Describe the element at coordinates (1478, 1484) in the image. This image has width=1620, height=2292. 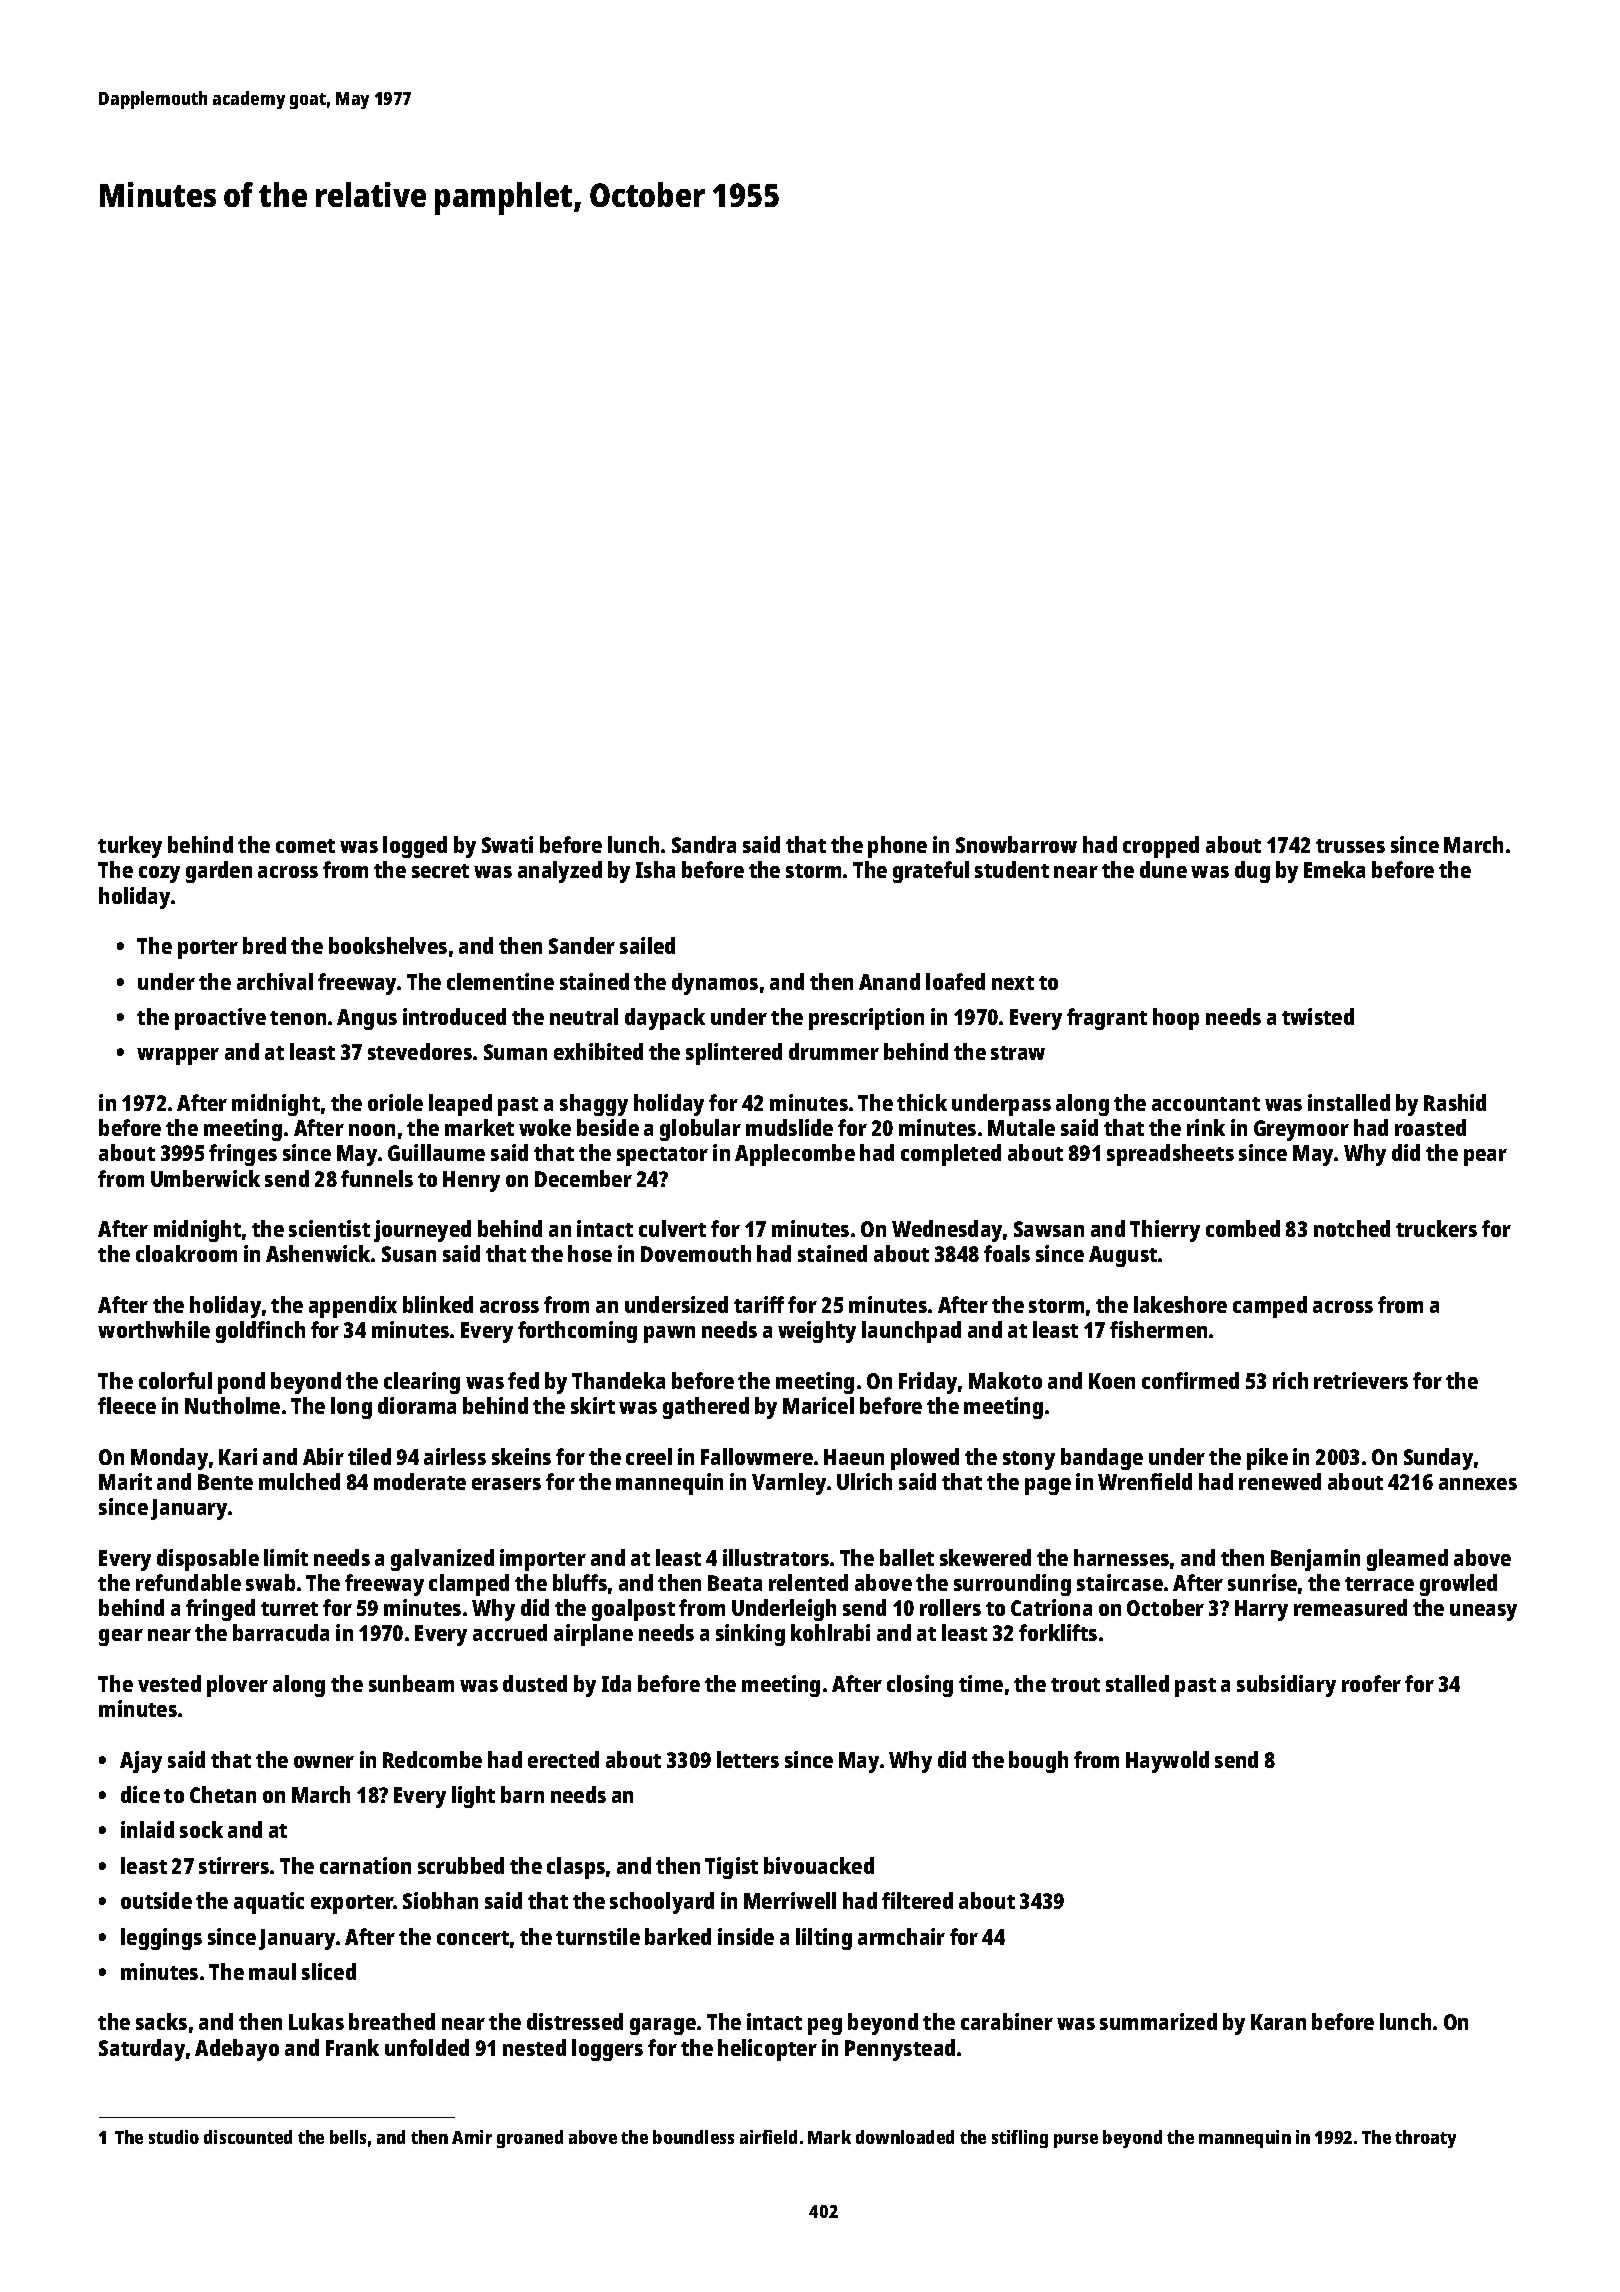
I see `annexes` at that location.
